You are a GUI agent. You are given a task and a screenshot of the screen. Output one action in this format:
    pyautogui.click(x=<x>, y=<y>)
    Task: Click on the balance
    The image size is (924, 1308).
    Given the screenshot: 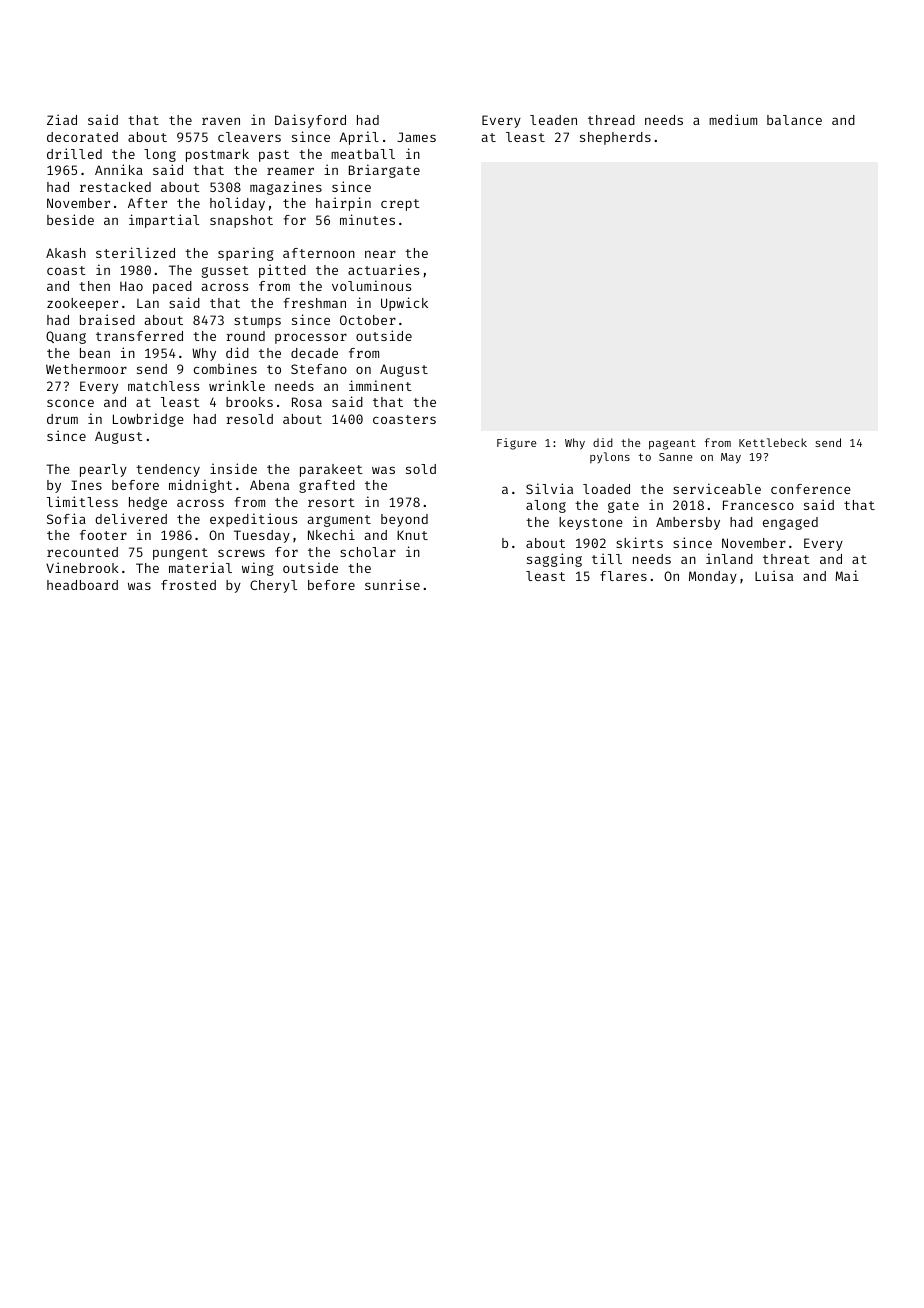 What is the action you would take?
    pyautogui.click(x=794, y=120)
